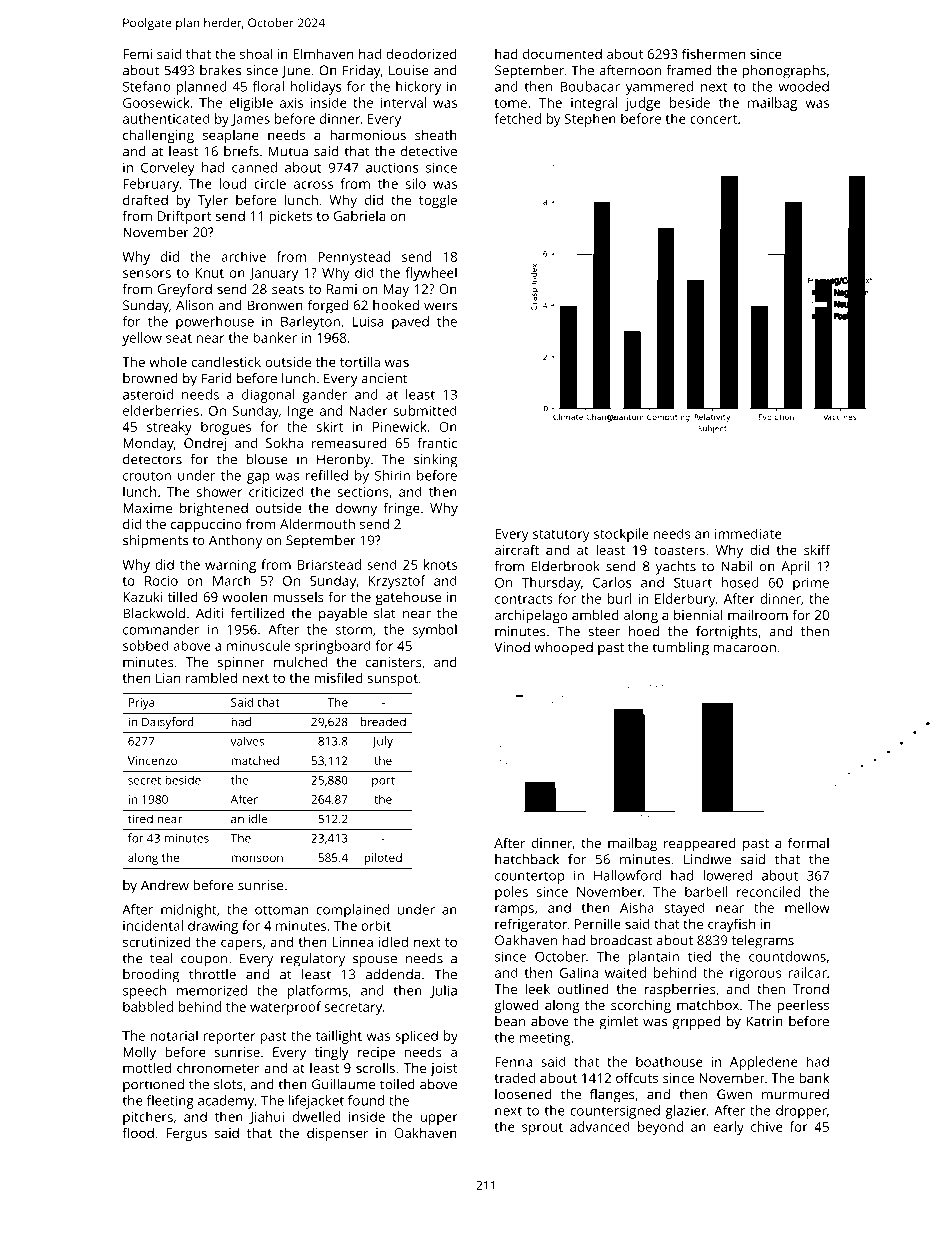 The height and width of the image is (1233, 952). Describe the element at coordinates (431, 274) in the image. I see `flywheel` at that location.
